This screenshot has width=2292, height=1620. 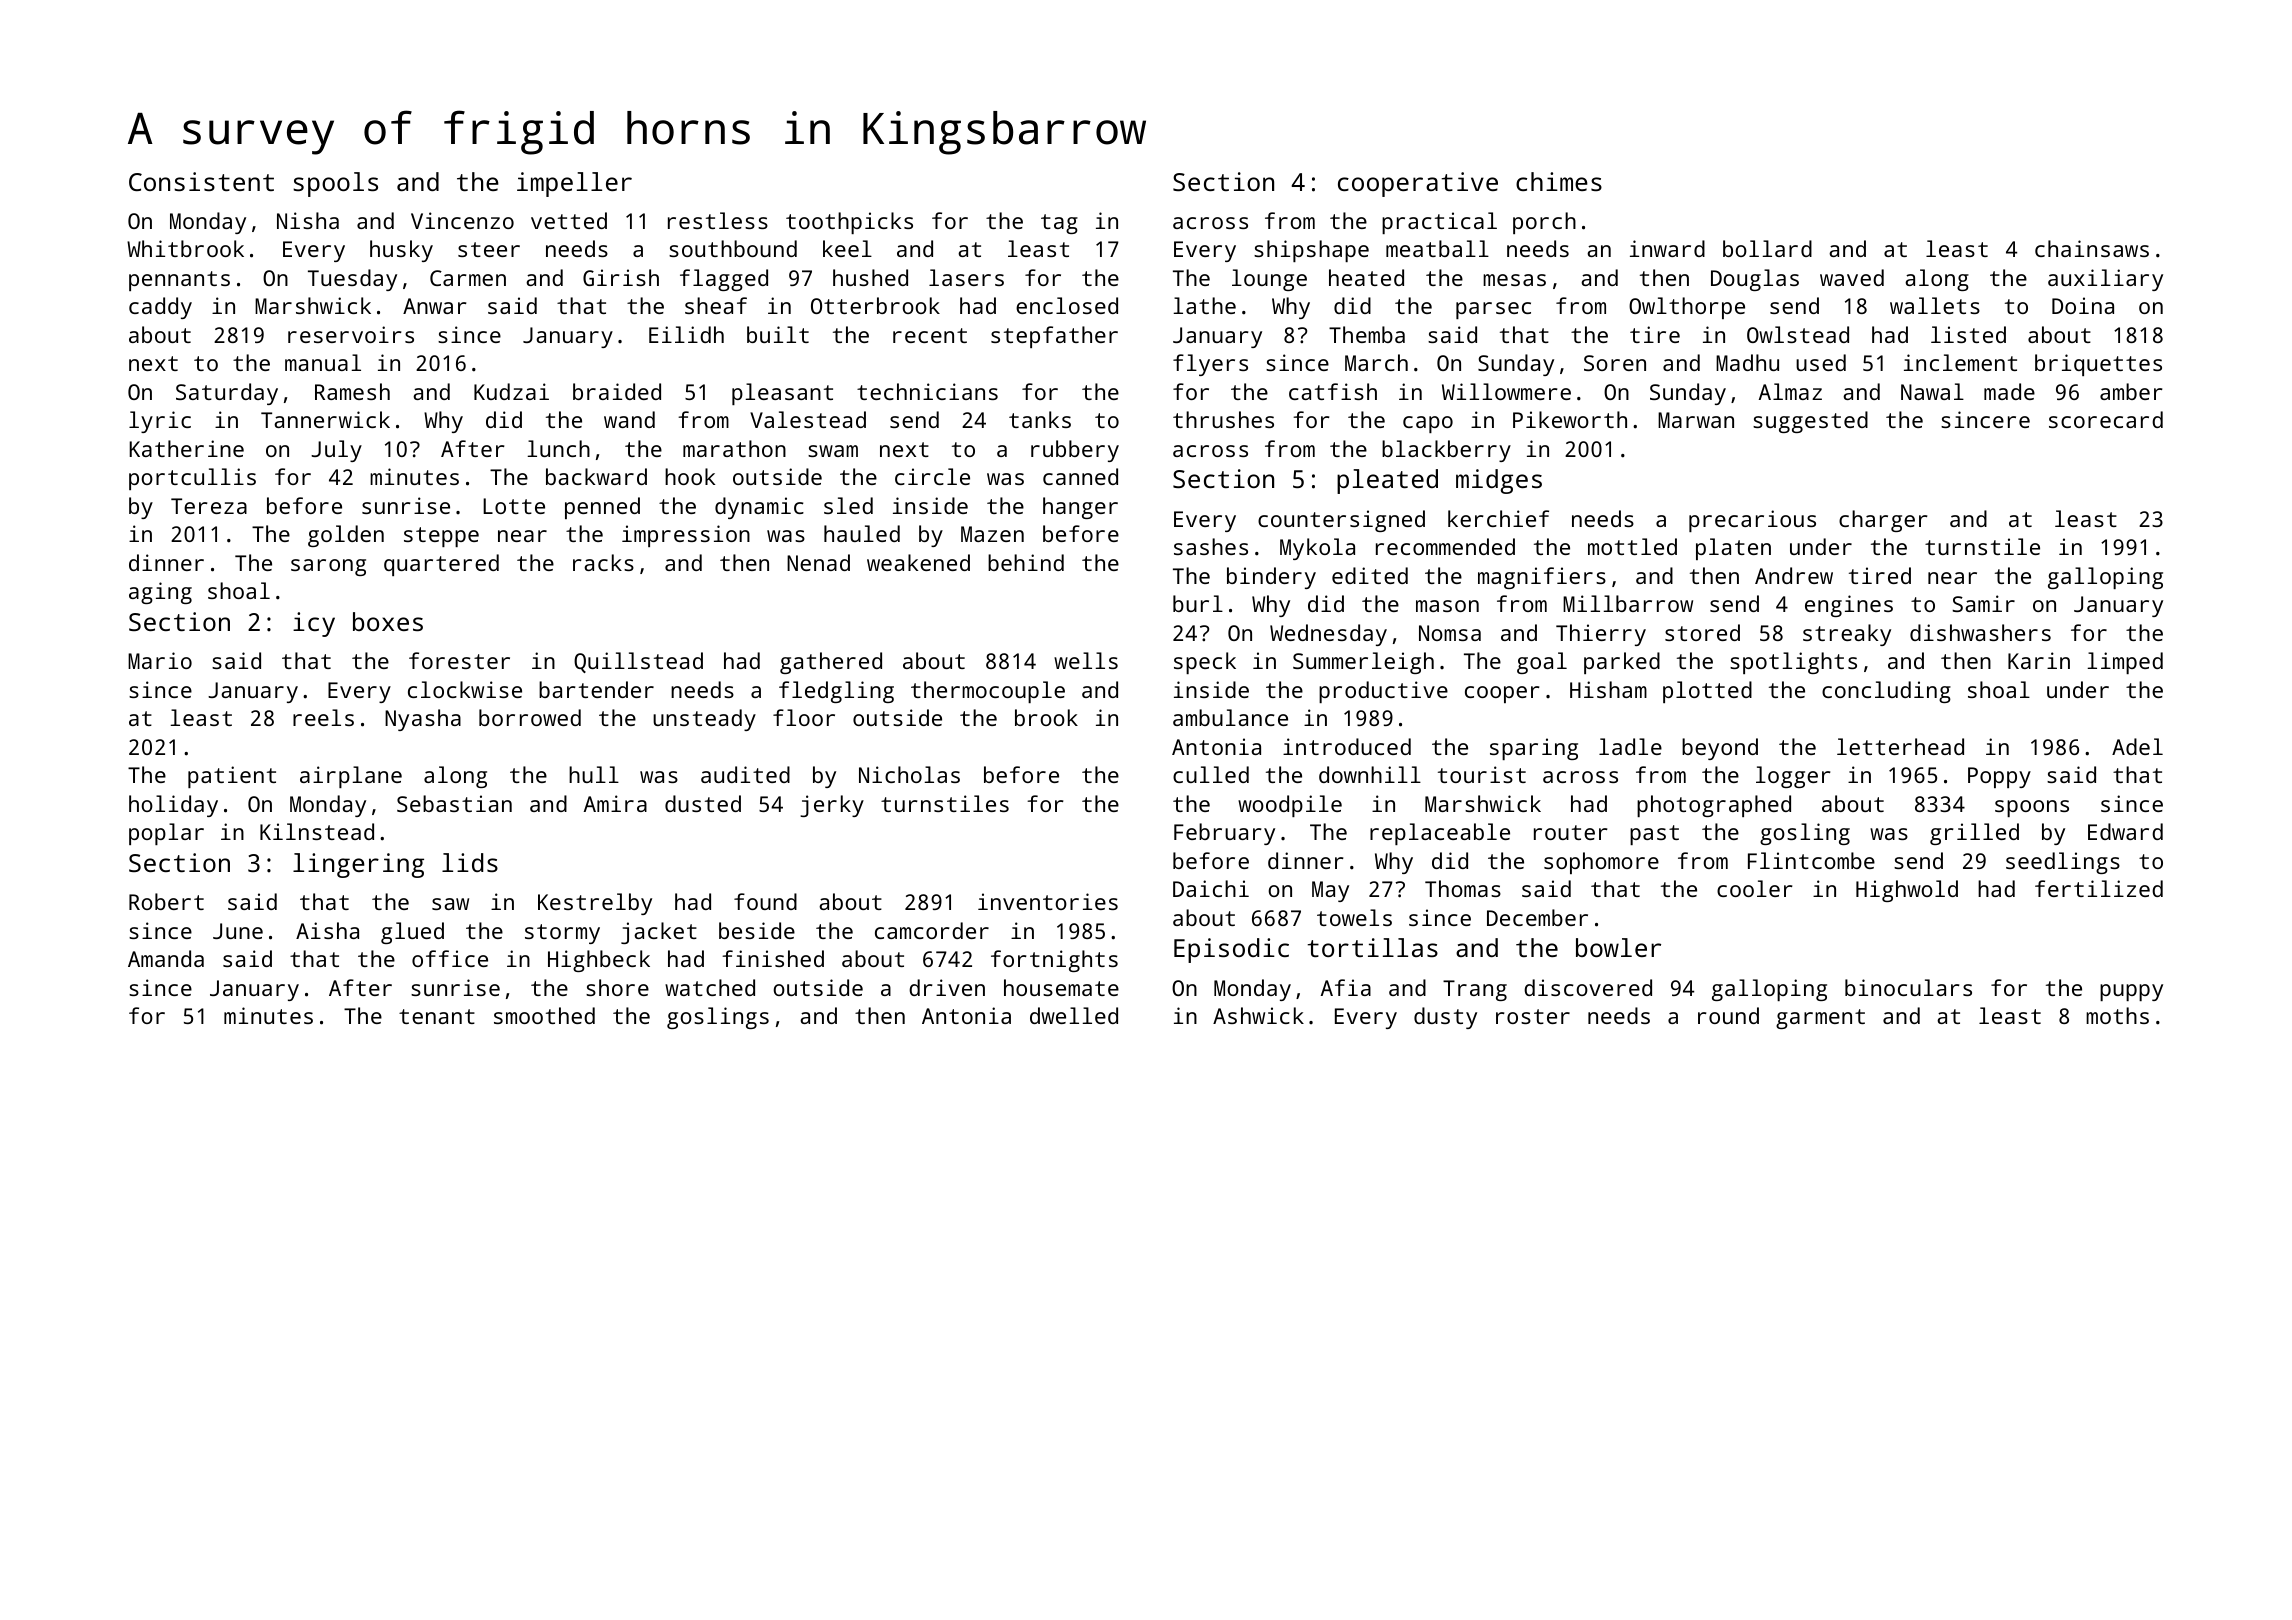 I want to click on binoculars, so click(x=1908, y=987).
